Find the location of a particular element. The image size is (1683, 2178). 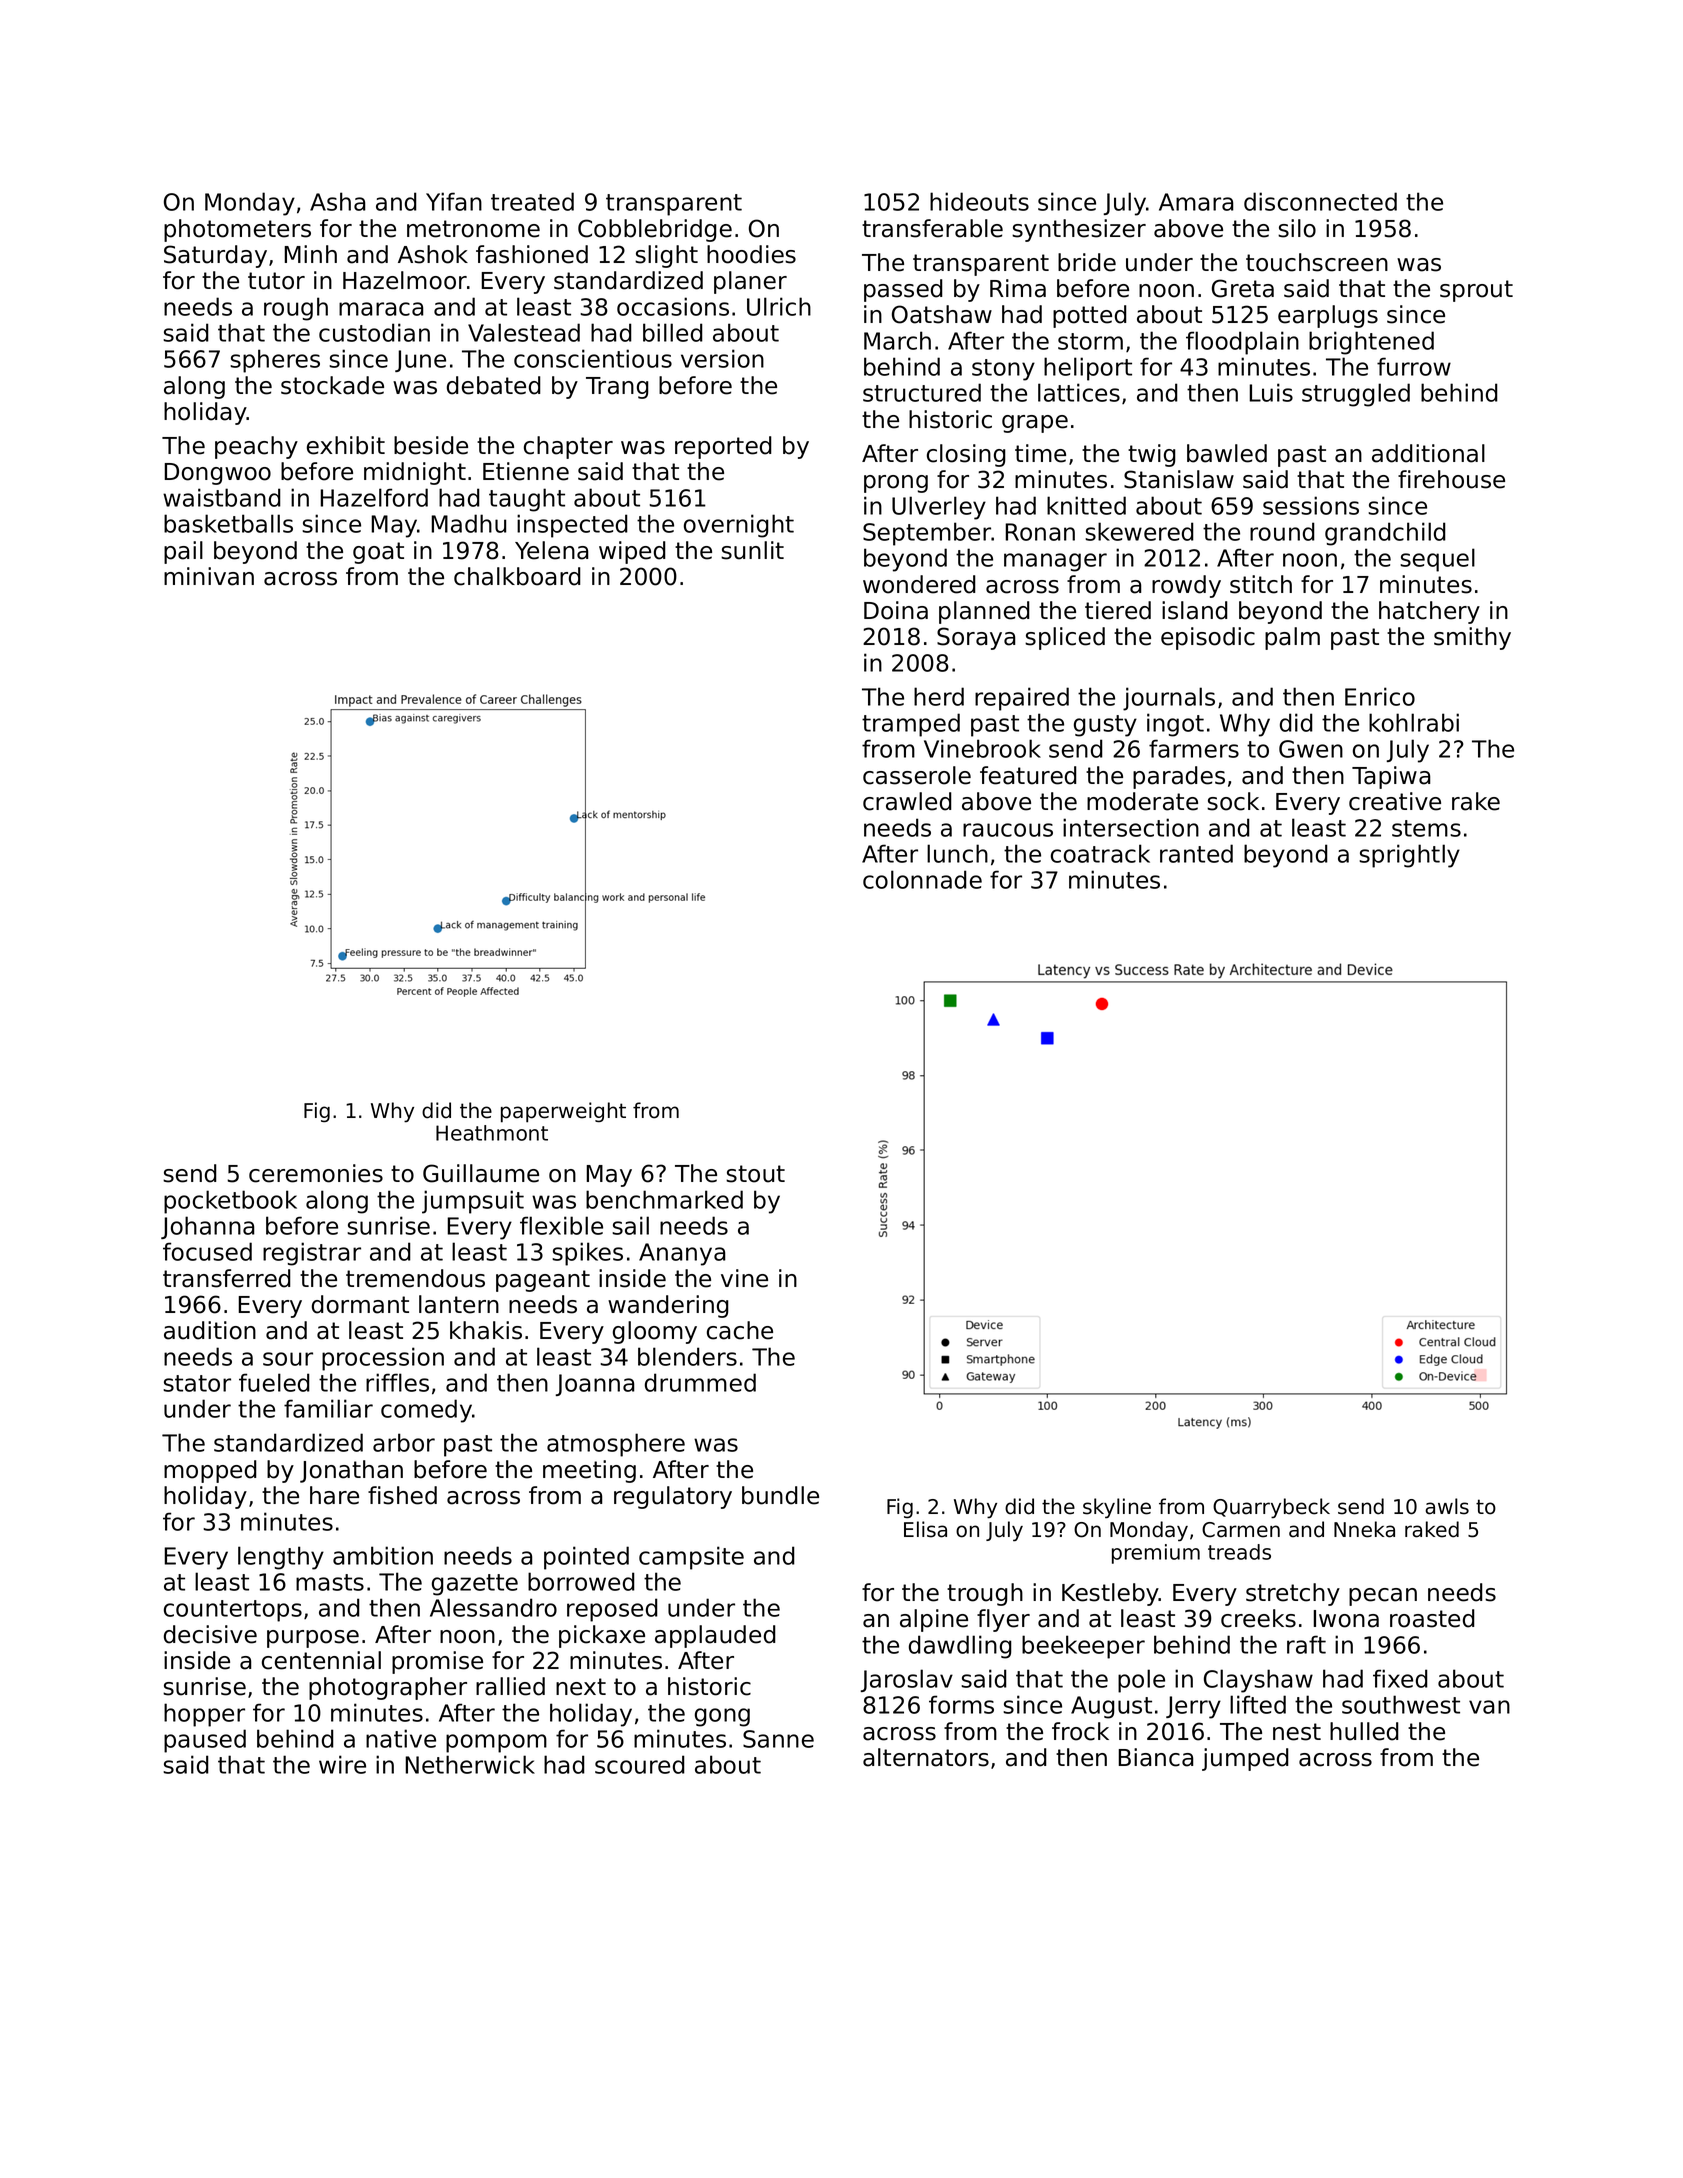

Sanne is located at coordinates (778, 1739).
